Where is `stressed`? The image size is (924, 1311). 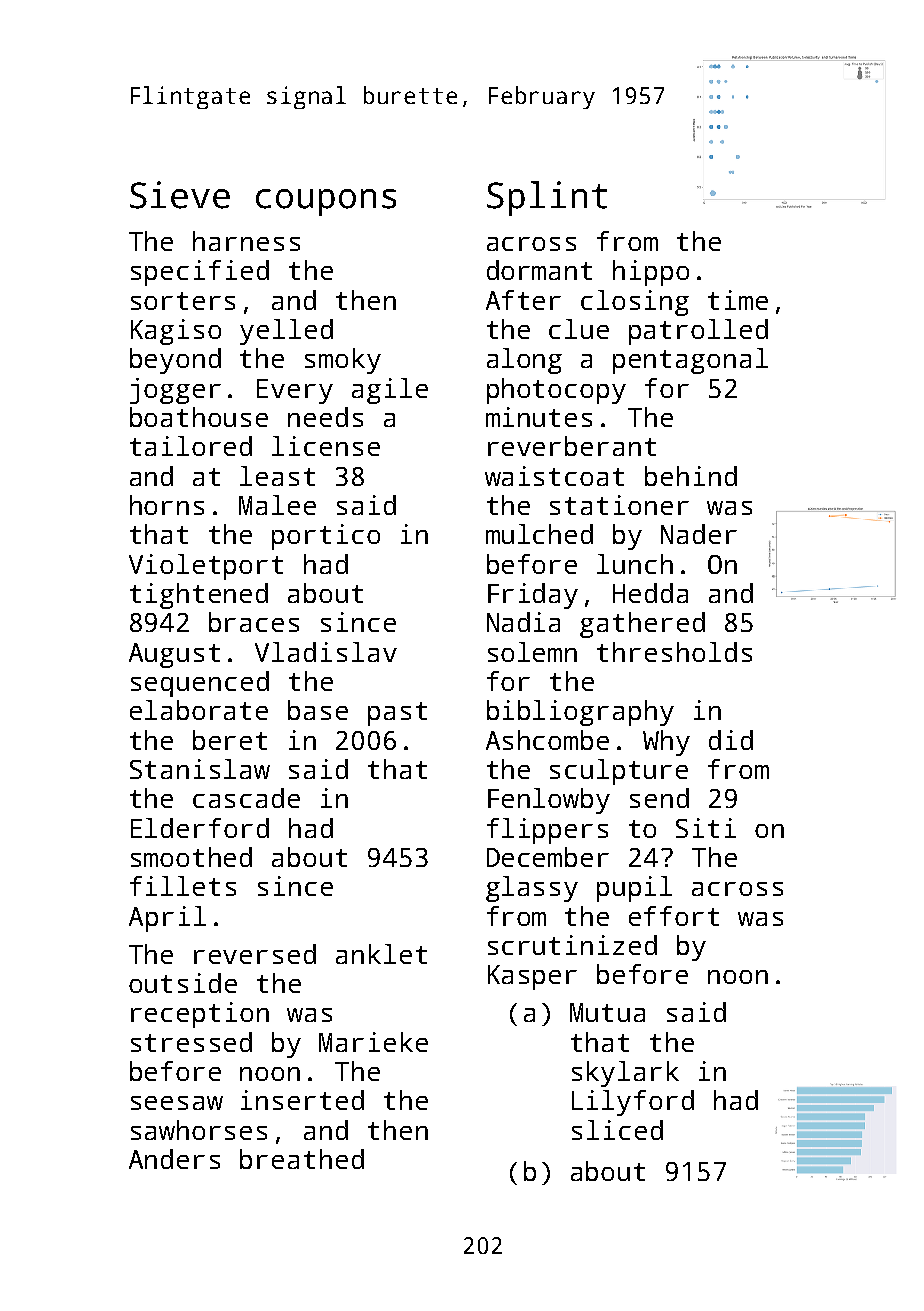
stressed is located at coordinates (191, 1042).
